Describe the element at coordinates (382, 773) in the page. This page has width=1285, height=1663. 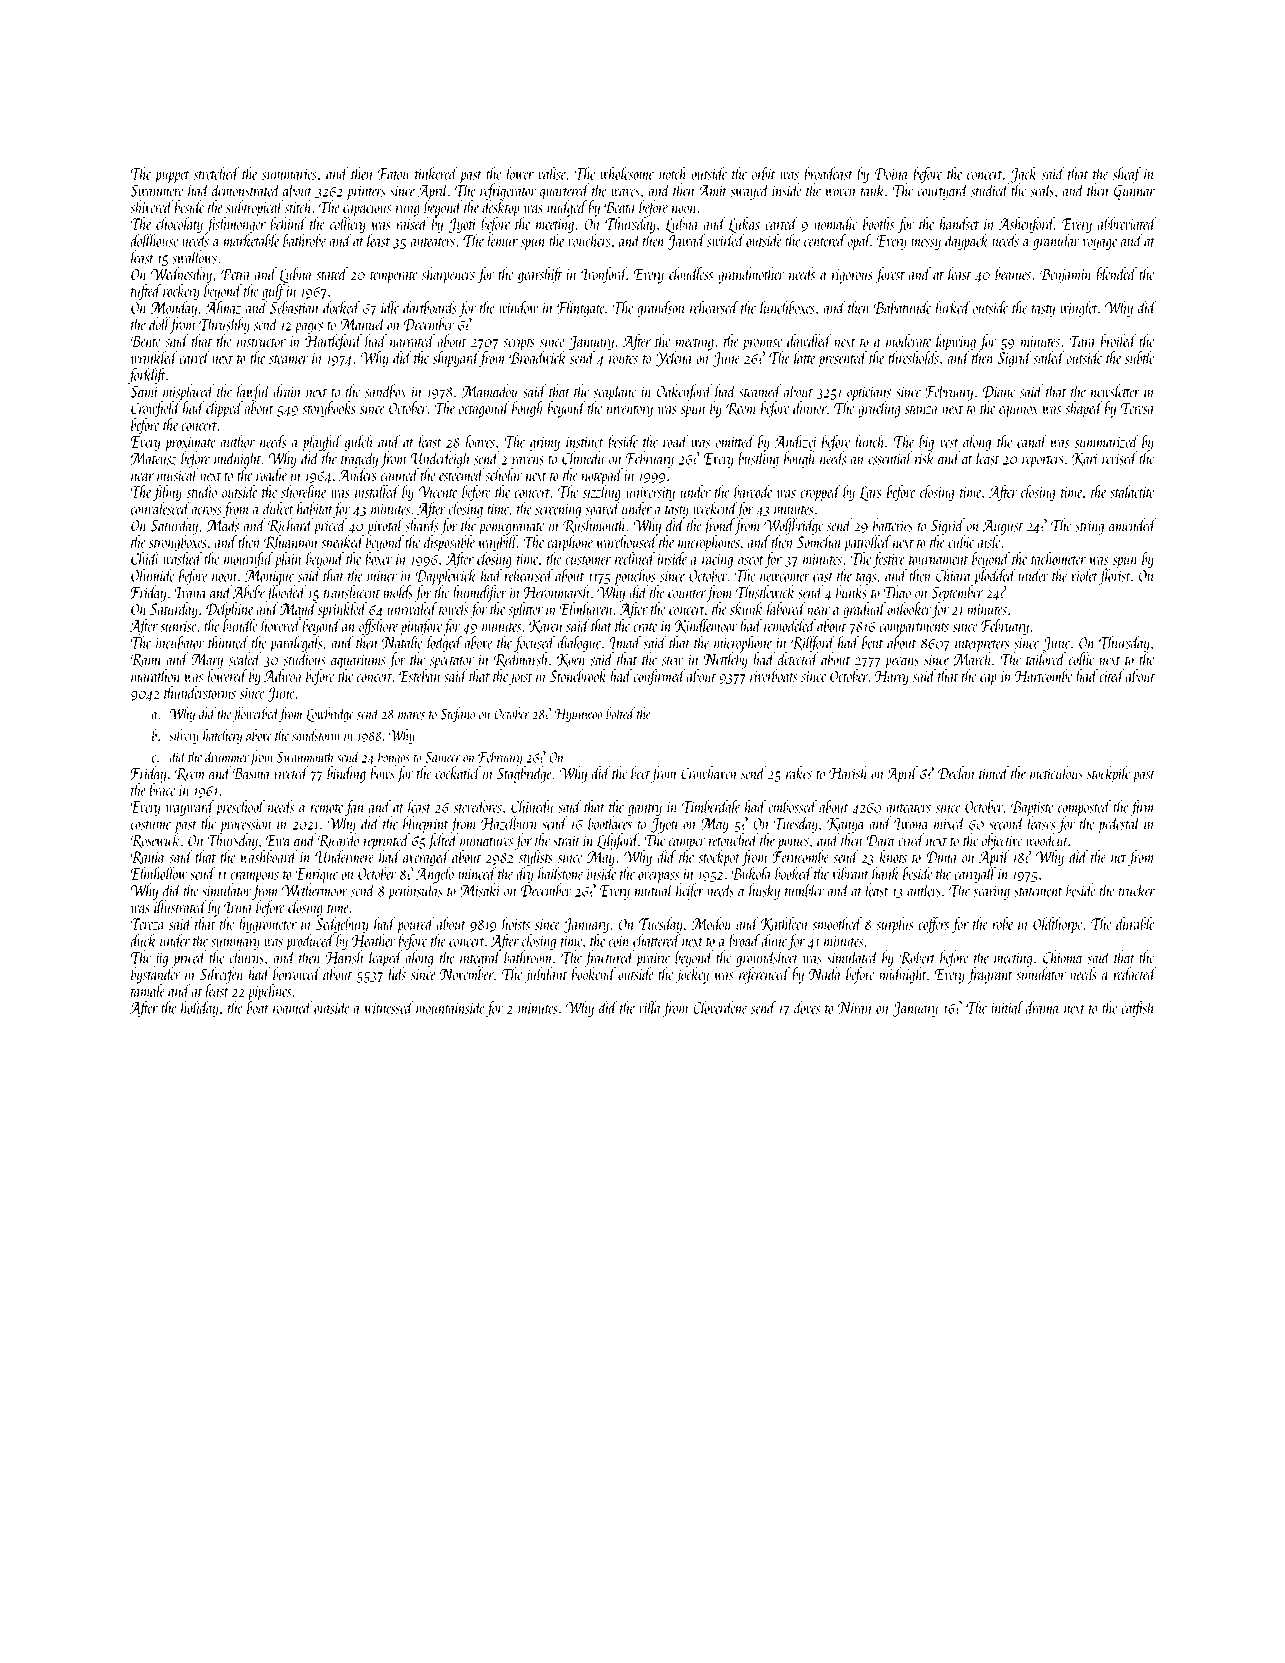
I see `bows` at that location.
